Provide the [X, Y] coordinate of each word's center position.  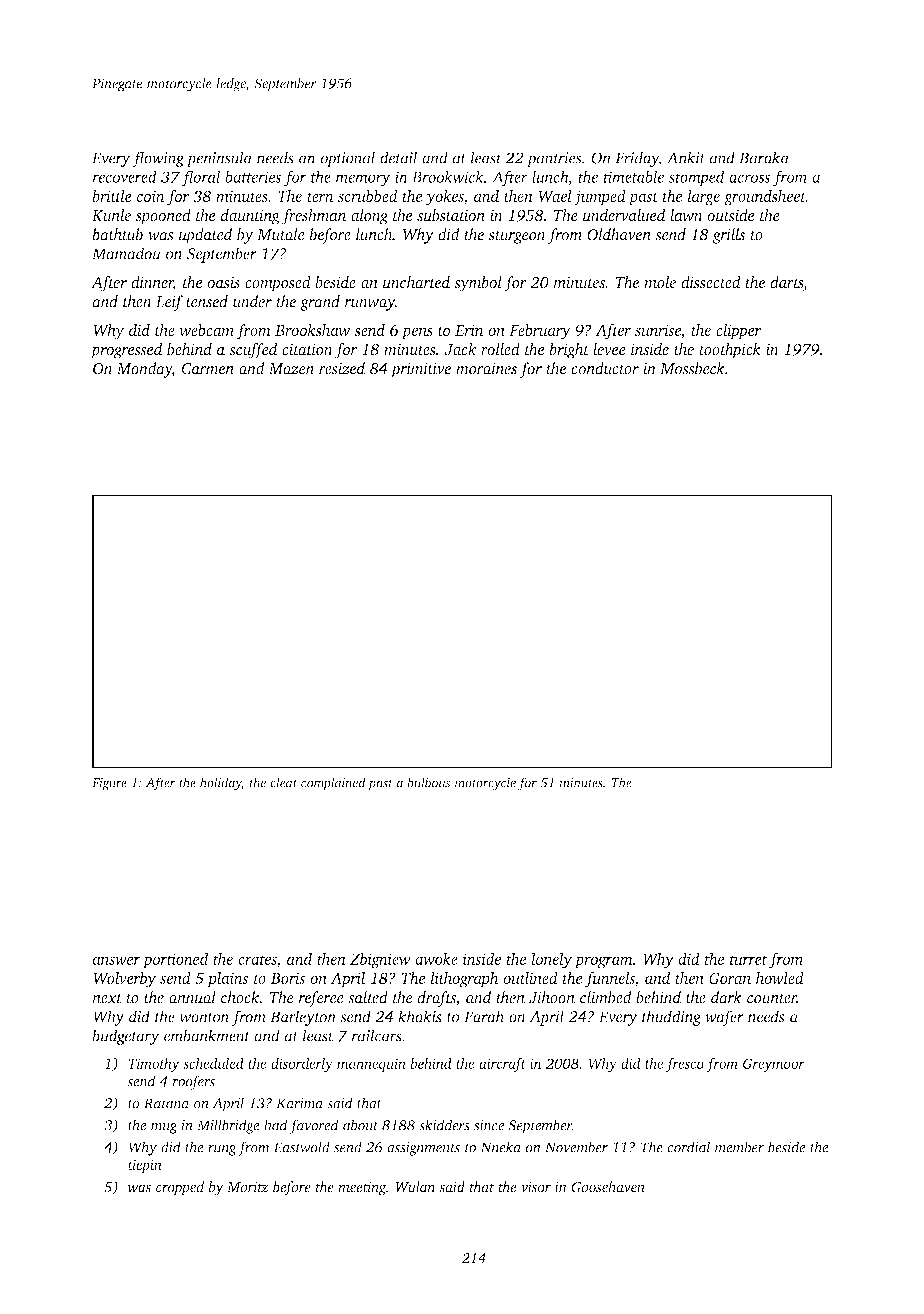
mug [164, 1128]
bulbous [428, 782]
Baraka [764, 157]
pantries [554, 159]
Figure [109, 784]
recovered [124, 176]
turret [749, 960]
